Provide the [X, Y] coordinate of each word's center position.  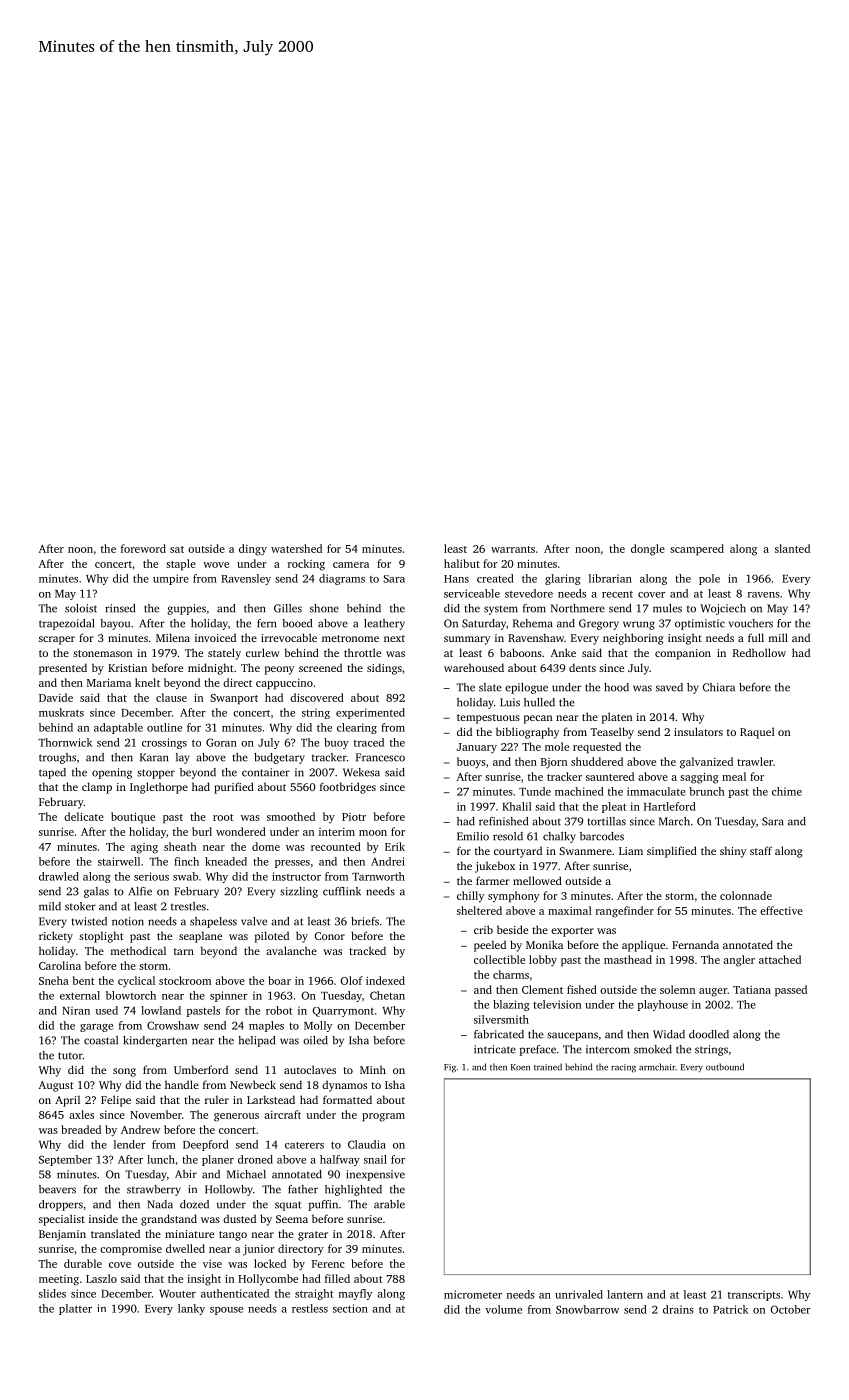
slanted [792, 548]
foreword [143, 548]
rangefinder [625, 912]
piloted [272, 937]
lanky [191, 1309]
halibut [462, 563]
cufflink [342, 891]
